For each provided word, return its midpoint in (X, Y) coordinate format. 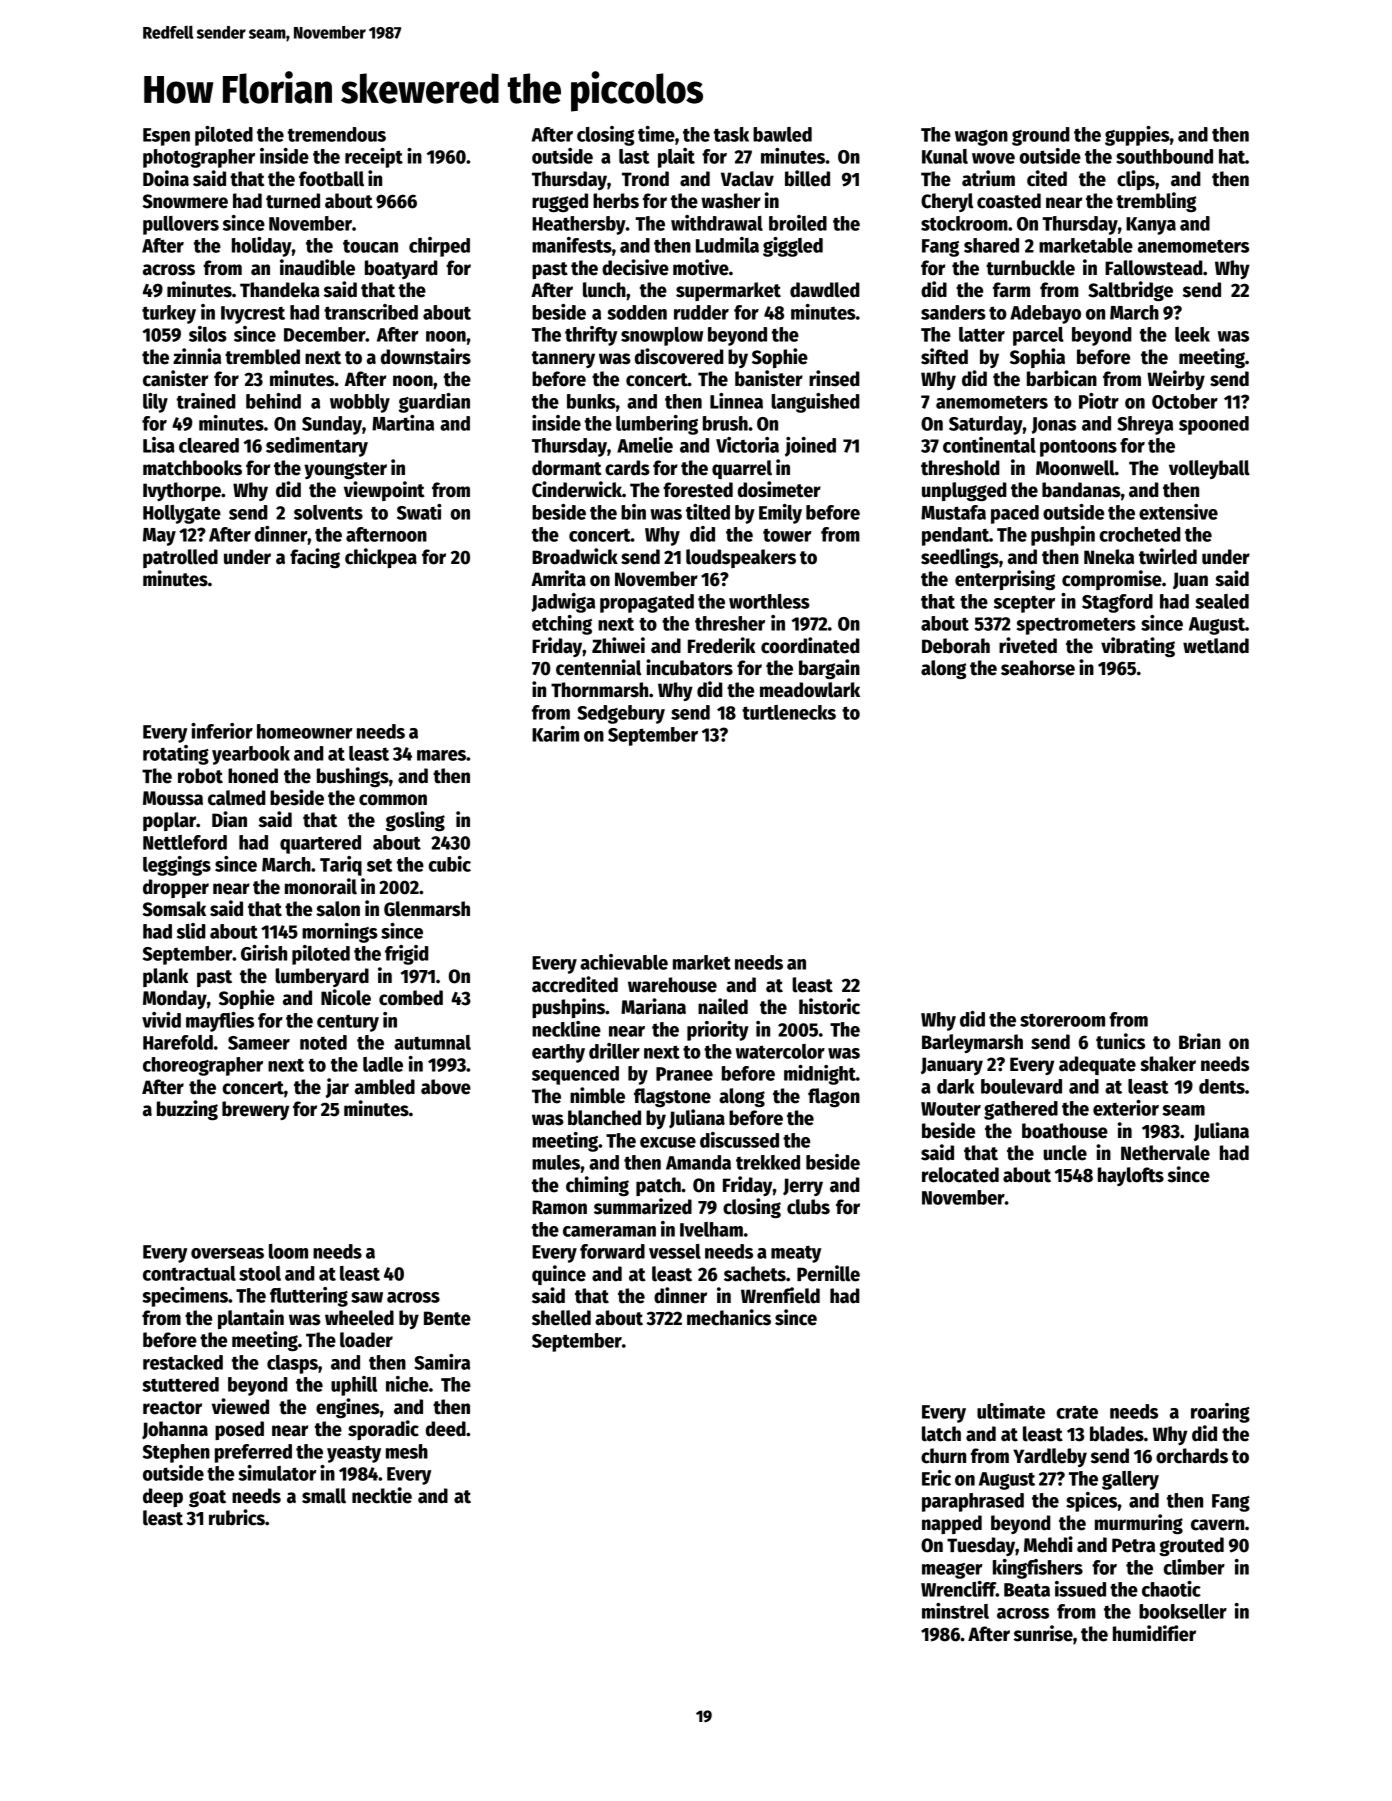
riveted (1028, 645)
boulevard (1021, 1086)
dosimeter (779, 489)
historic (829, 1006)
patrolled (180, 558)
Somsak (174, 909)
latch (941, 1434)
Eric (936, 1478)
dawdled (825, 290)
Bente (447, 1318)
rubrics (237, 1517)
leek (1192, 334)
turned (293, 201)
